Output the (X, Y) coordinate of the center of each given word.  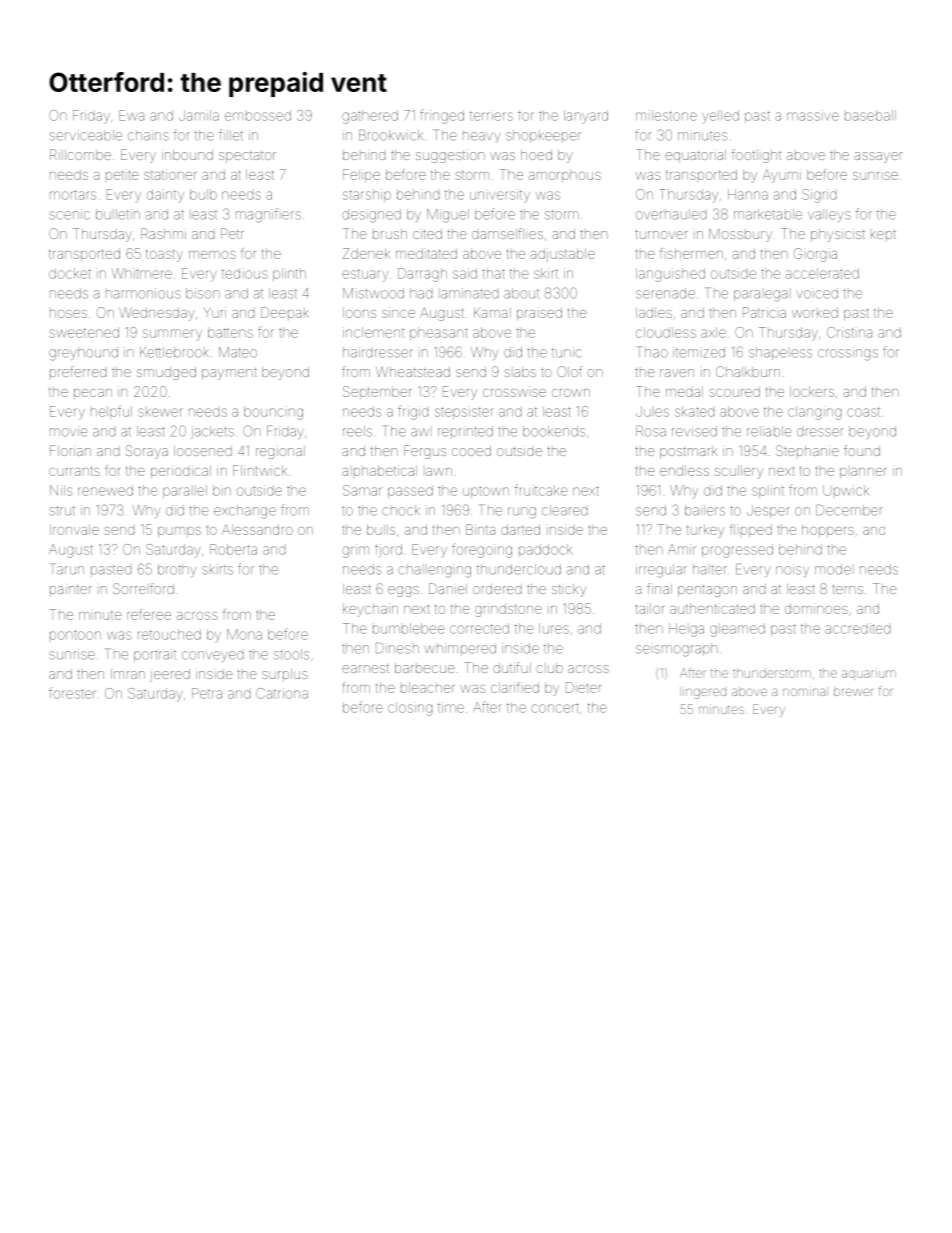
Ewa (131, 115)
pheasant (439, 333)
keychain (370, 610)
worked (815, 313)
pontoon (75, 635)
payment (229, 374)
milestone (666, 115)
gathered (370, 117)
